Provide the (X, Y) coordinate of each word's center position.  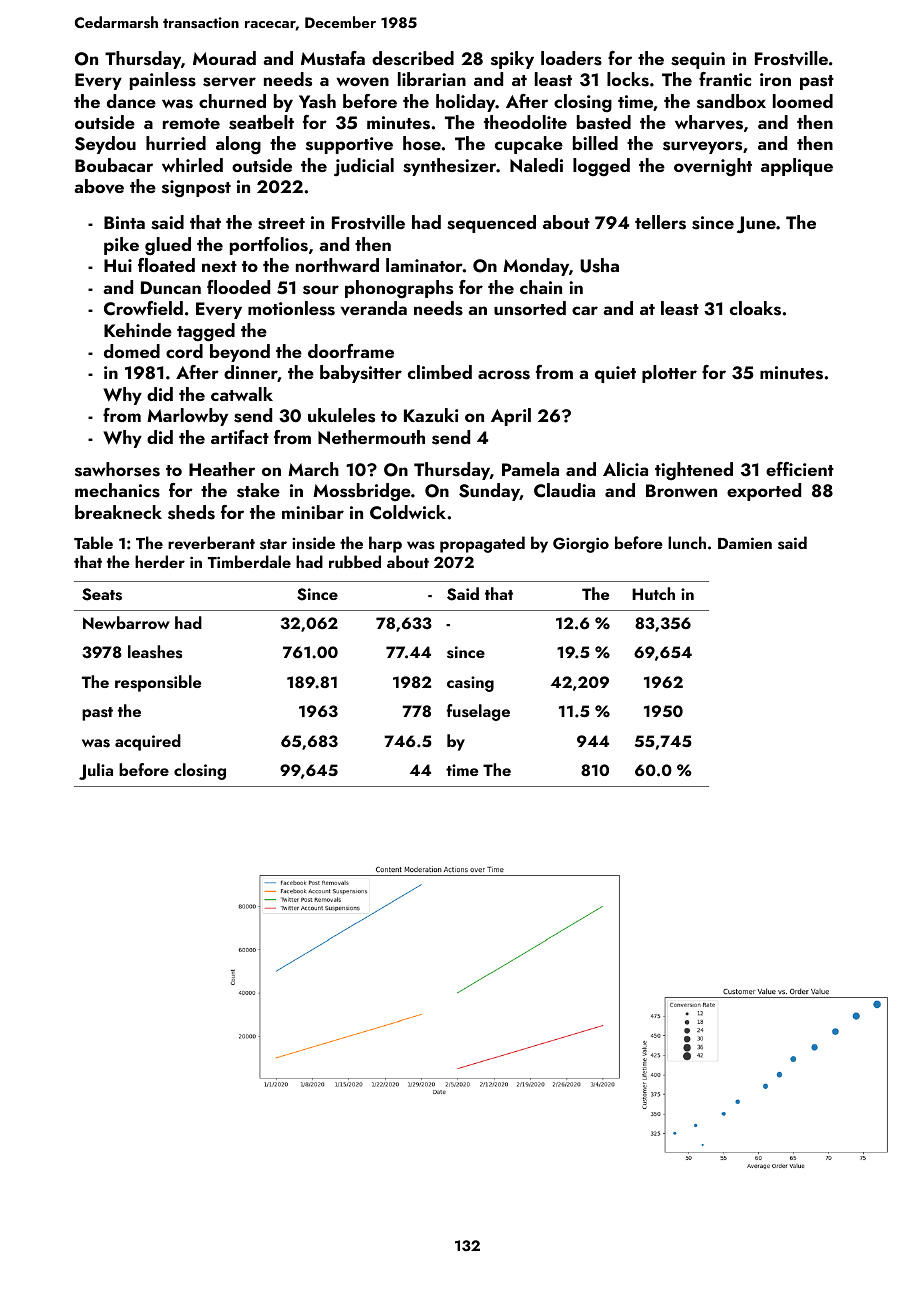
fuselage (478, 712)
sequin (698, 60)
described (413, 58)
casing (470, 684)
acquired (148, 742)
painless (163, 81)
